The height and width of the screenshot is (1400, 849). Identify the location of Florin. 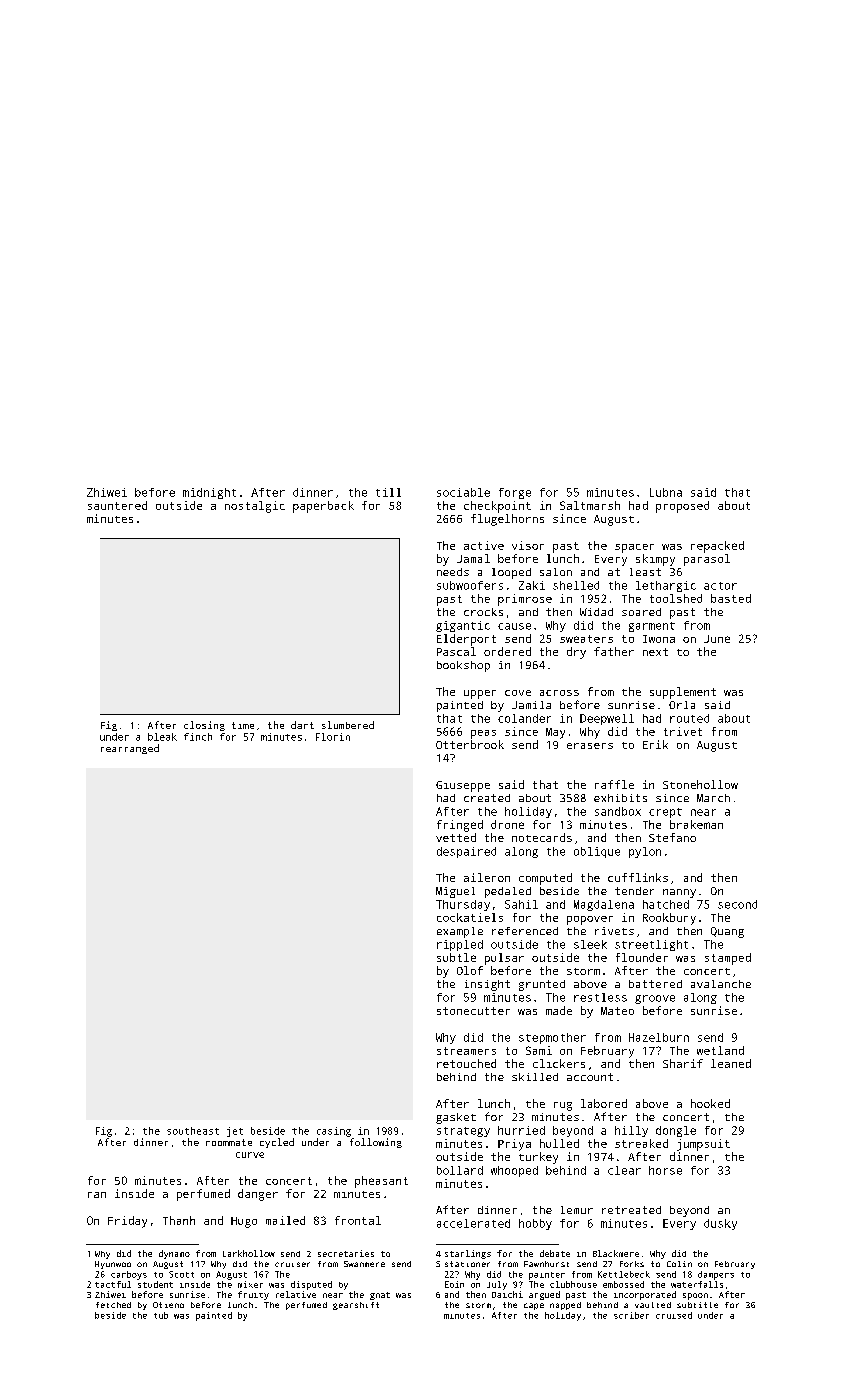
(333, 737).
